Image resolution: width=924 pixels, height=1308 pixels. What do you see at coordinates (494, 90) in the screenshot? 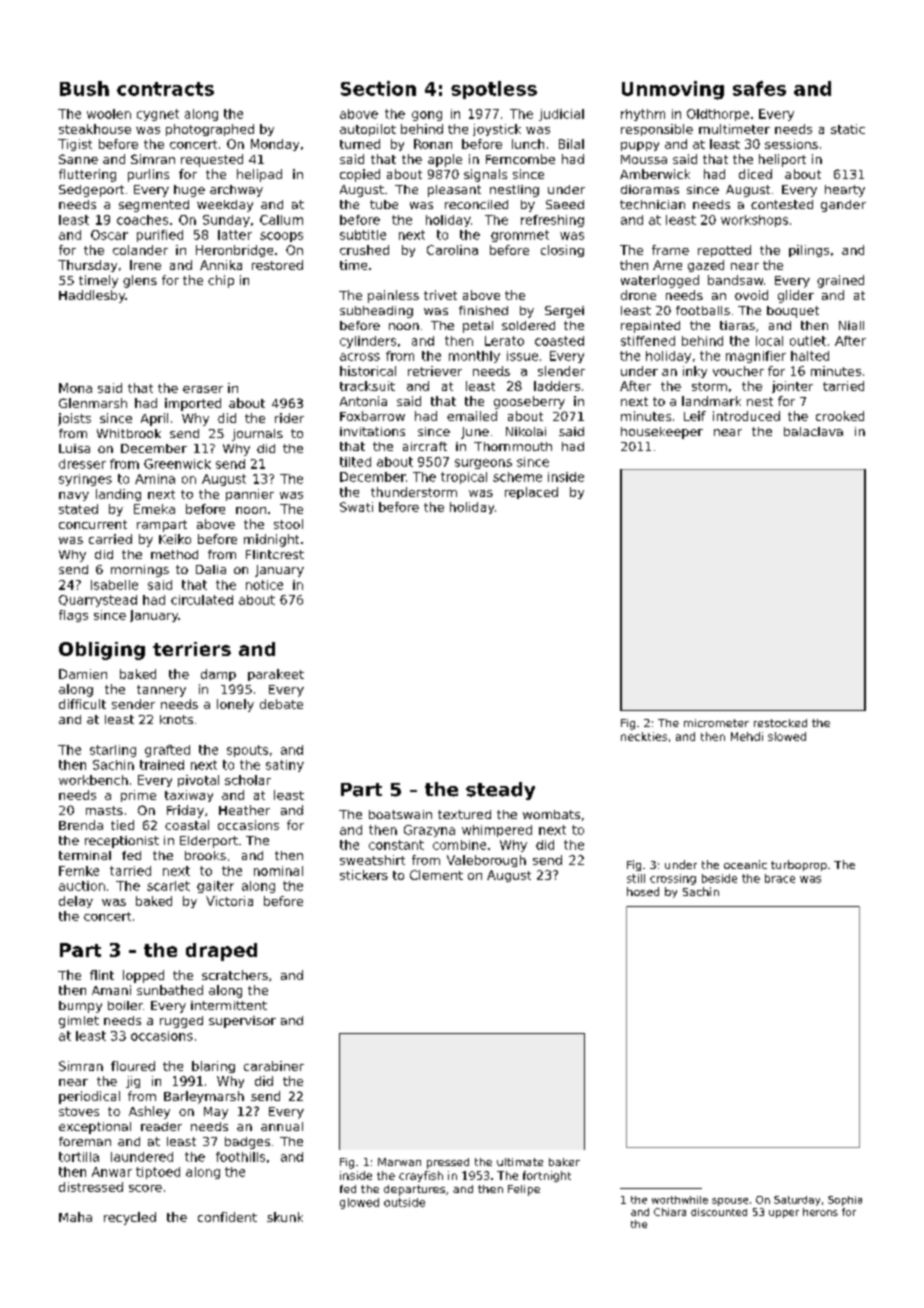
I see `spotless` at bounding box center [494, 90].
